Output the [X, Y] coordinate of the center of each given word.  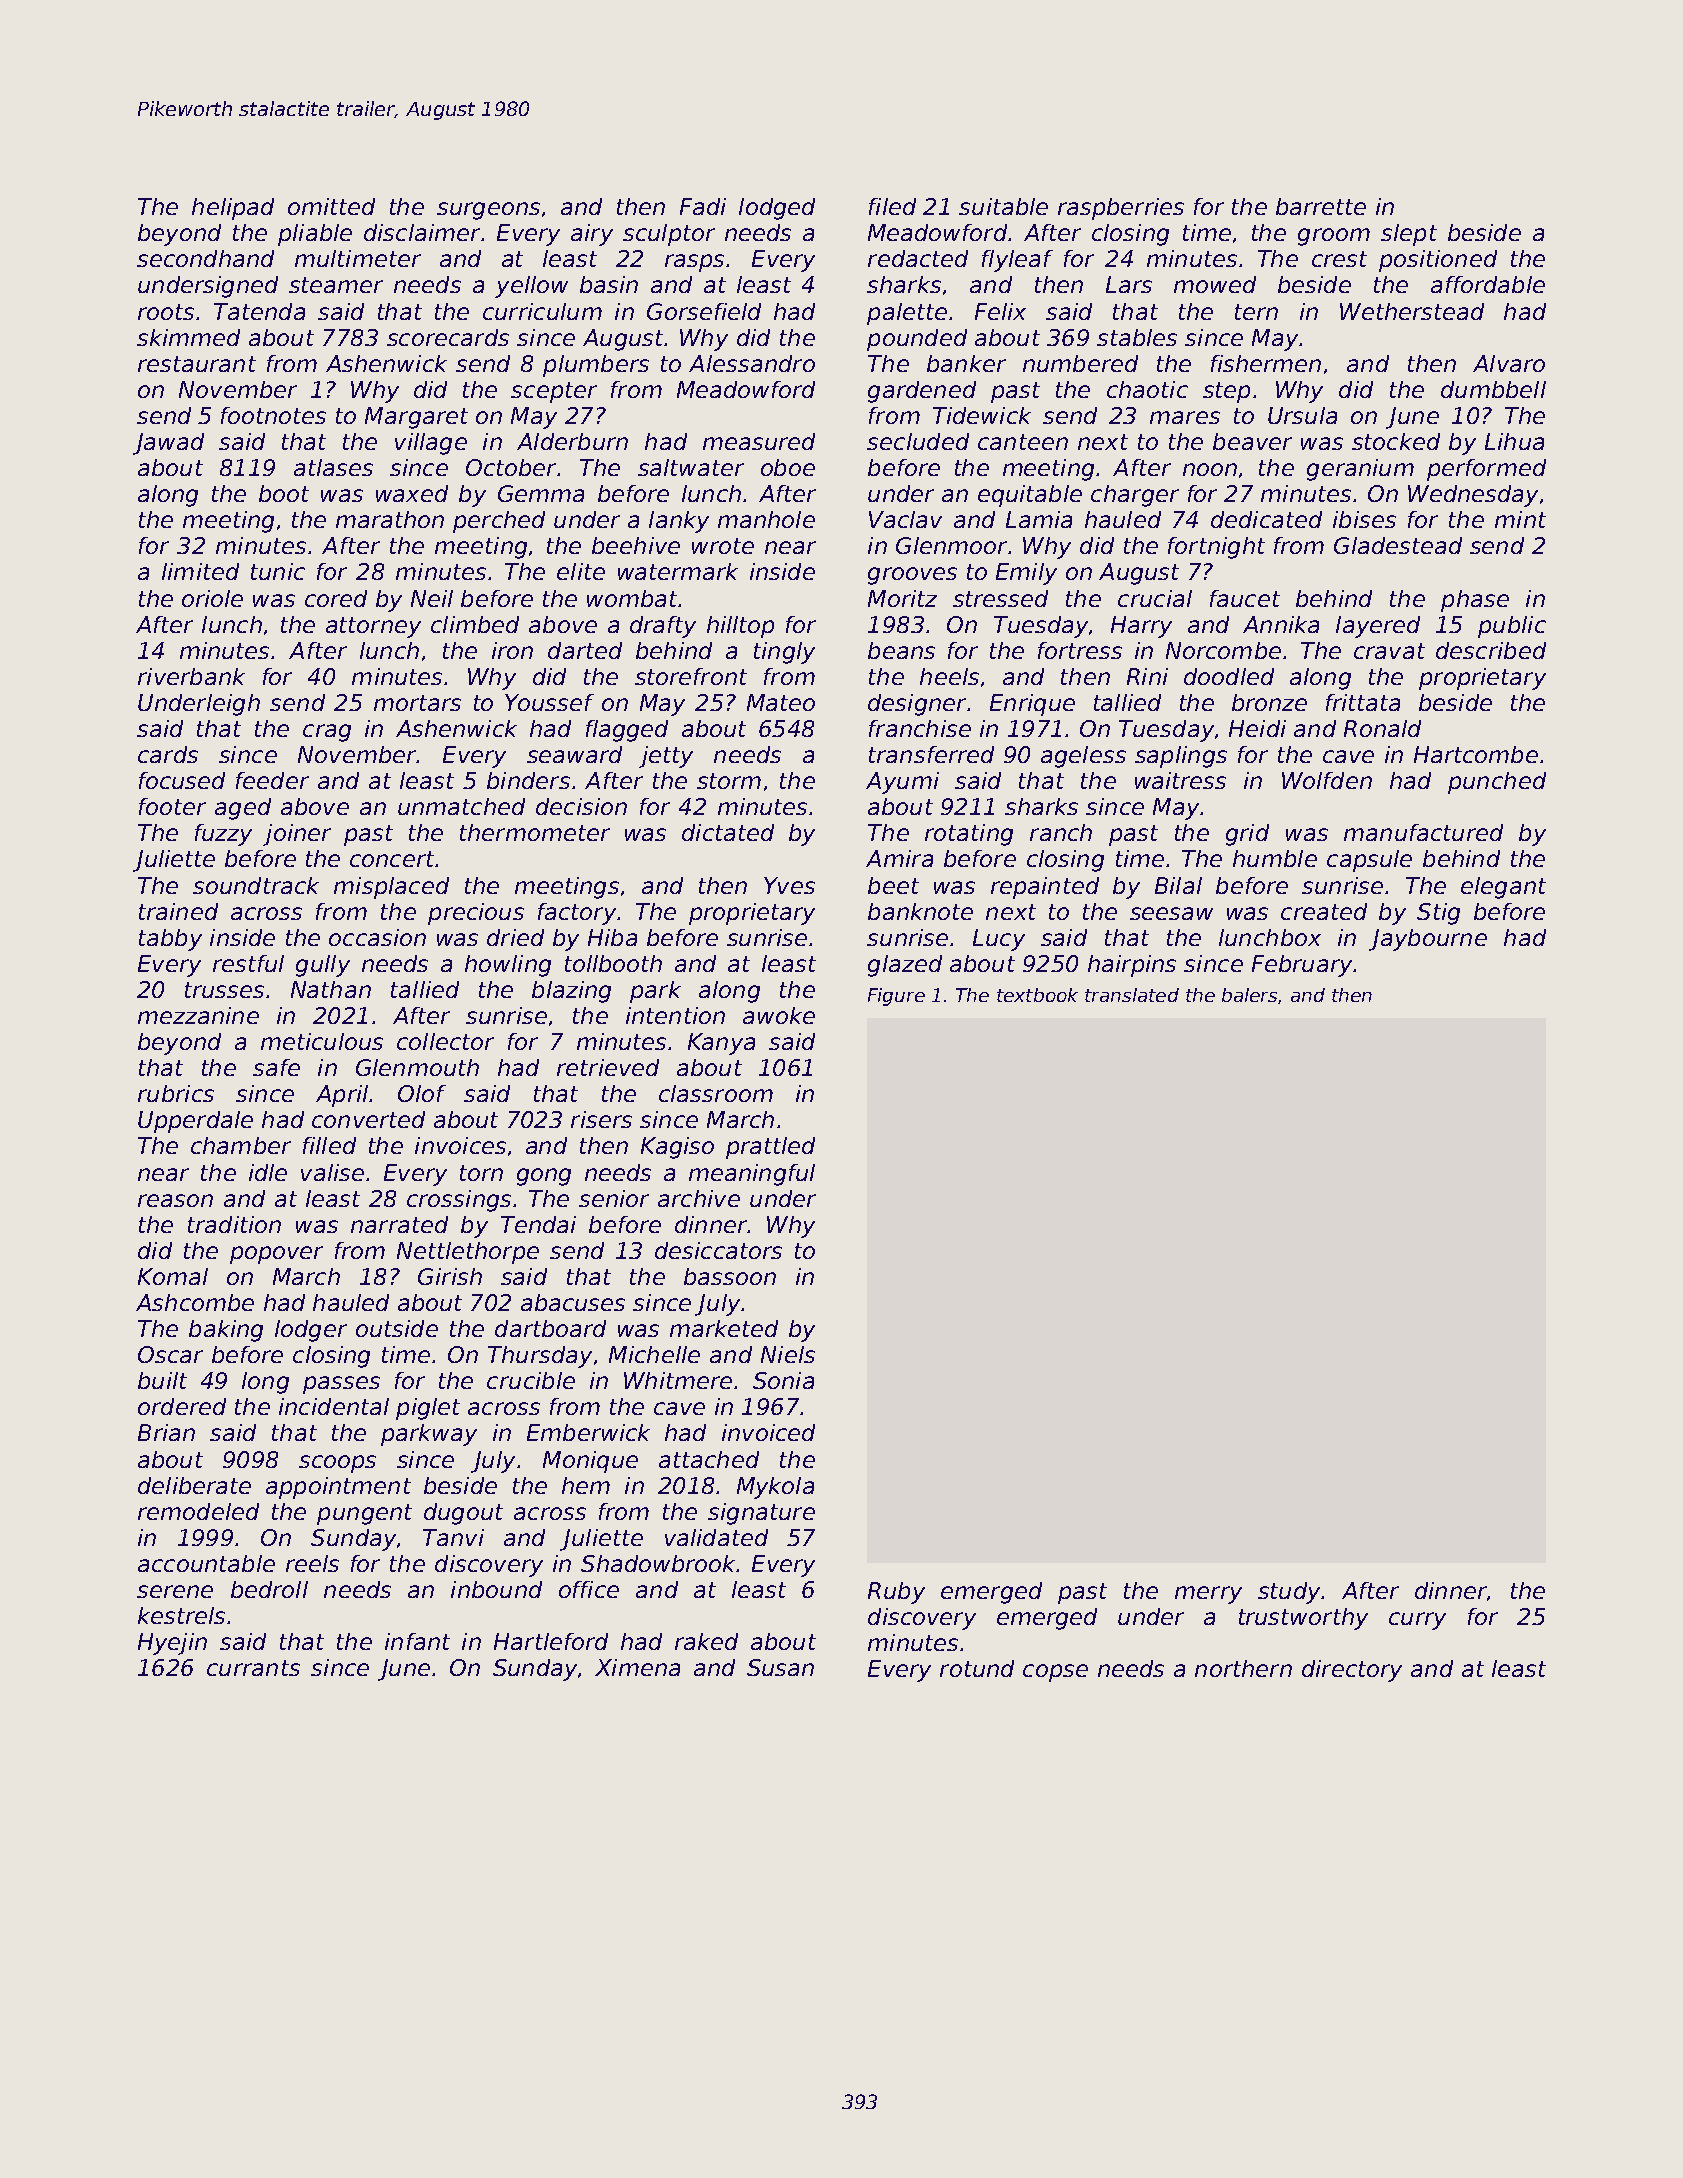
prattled [770, 1148]
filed [892, 206]
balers [1249, 995]
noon [1210, 469]
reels [312, 1563]
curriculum [542, 311]
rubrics [176, 1093]
